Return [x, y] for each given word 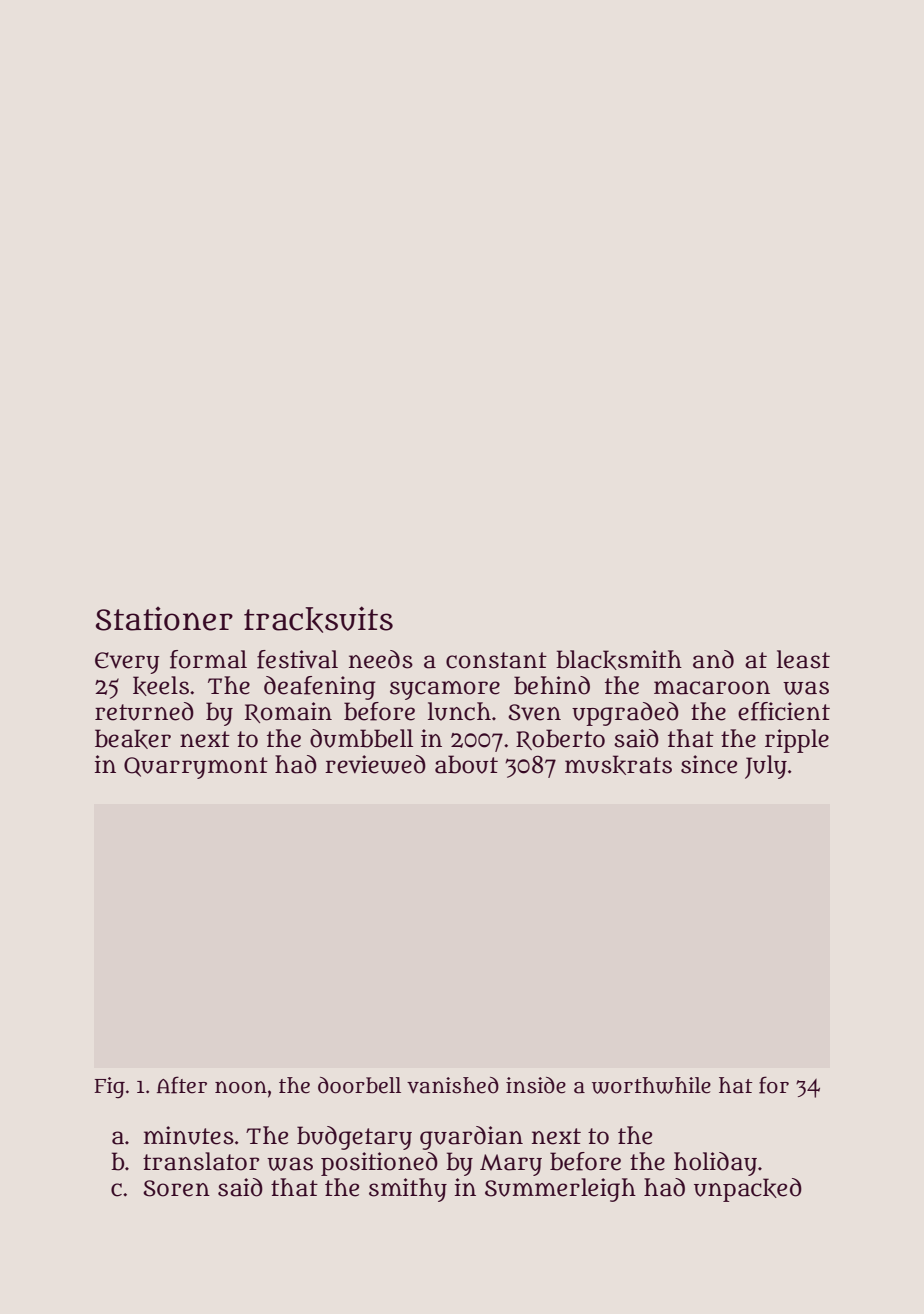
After [182, 1085]
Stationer [164, 619]
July [766, 767]
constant [496, 660]
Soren [176, 1188]
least [803, 659]
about [466, 764]
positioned [379, 1164]
